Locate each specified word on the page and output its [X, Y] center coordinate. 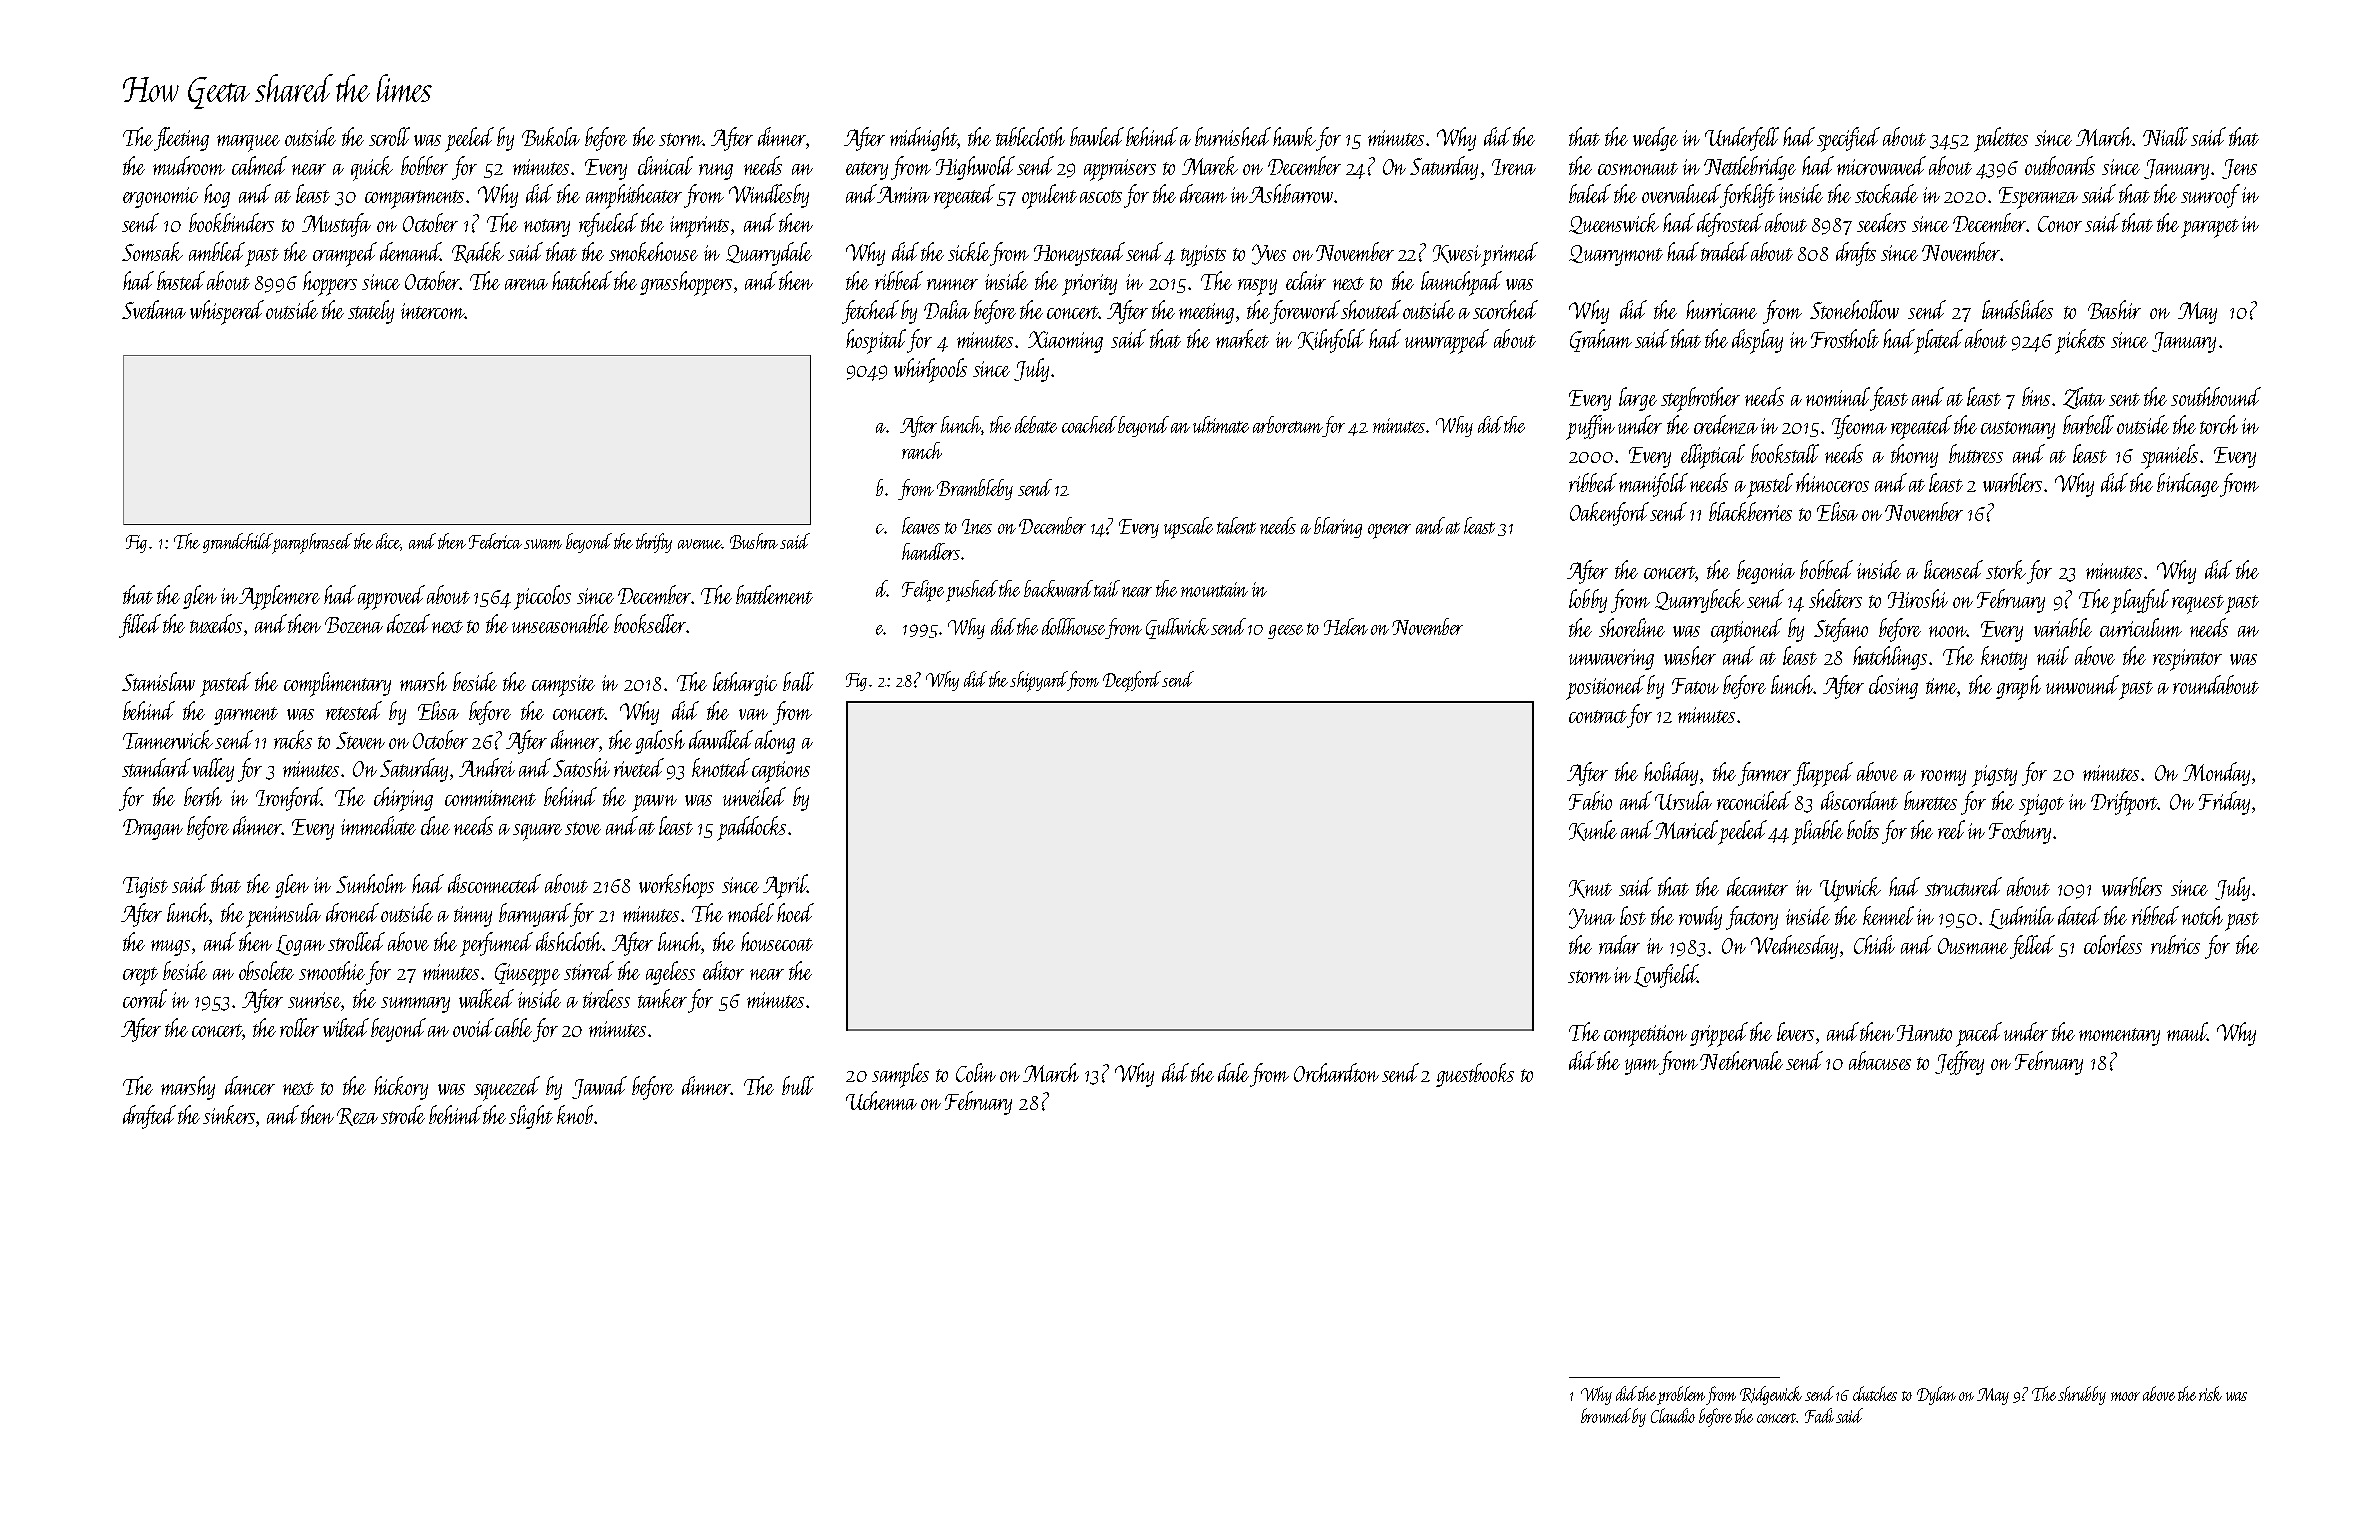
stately [371, 312]
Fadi [1819, 1415]
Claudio [1673, 1415]
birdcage [2188, 485]
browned [1606, 1415]
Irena [1514, 167]
